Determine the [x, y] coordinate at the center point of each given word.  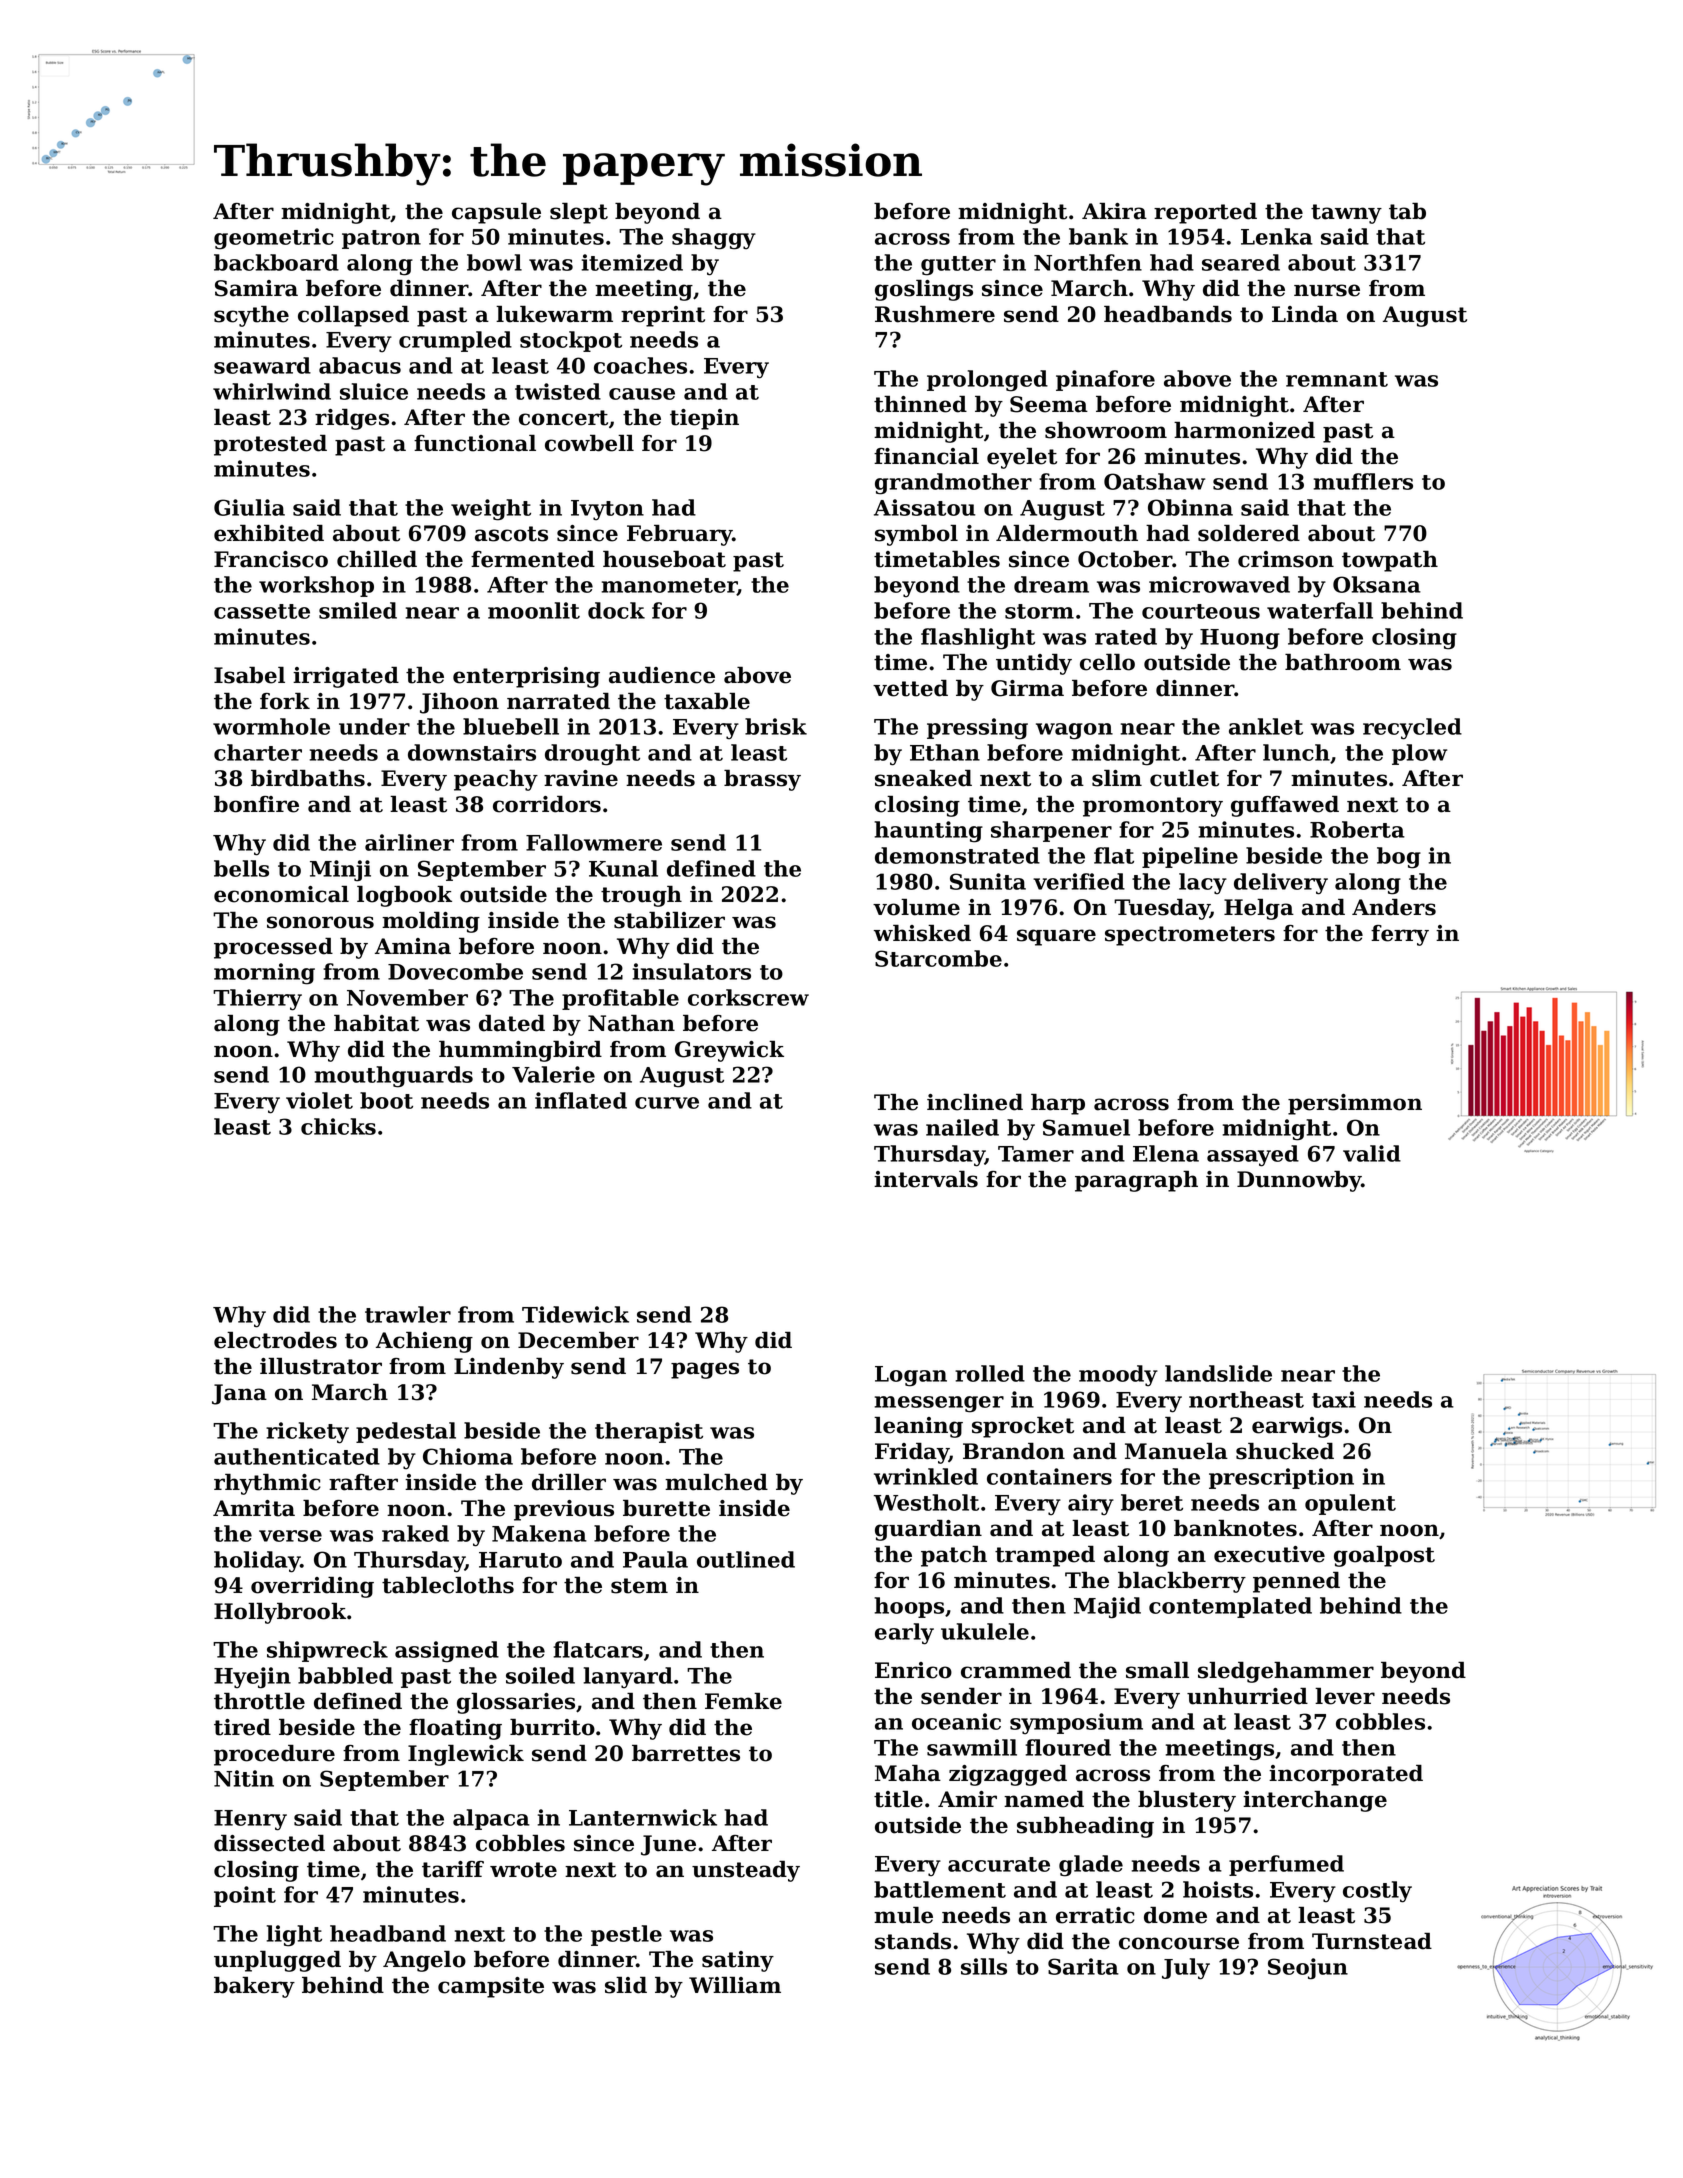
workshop [316, 586]
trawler [408, 1314]
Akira [1114, 211]
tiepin [704, 419]
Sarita [1083, 1966]
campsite [491, 1987]
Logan [911, 1376]
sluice [374, 391]
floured [1068, 1747]
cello [1107, 662]
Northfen [1088, 262]
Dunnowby [1299, 1181]
